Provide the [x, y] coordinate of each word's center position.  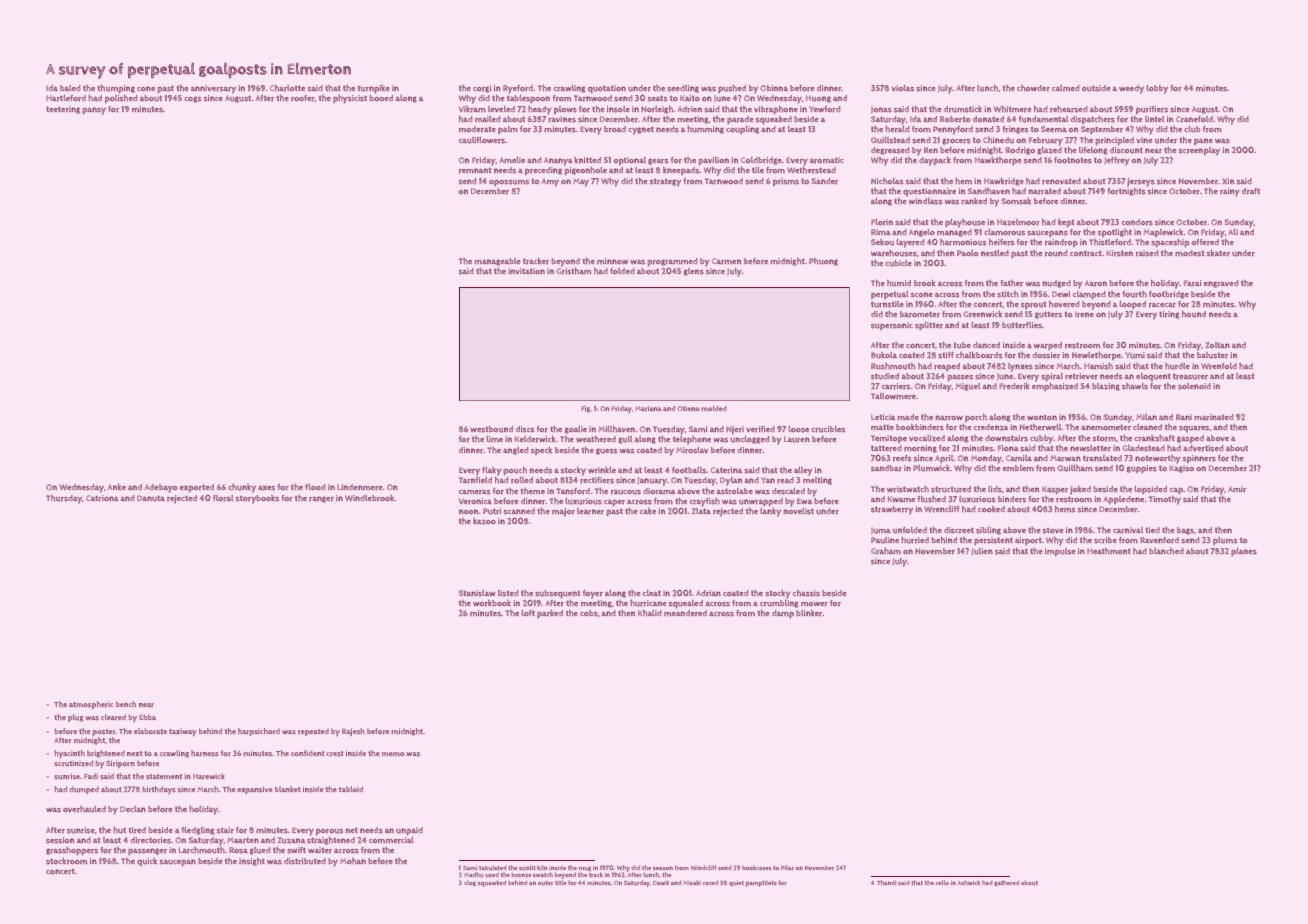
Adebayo [161, 488]
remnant [475, 171]
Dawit [661, 883]
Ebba [147, 717]
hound [1194, 314]
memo [393, 754]
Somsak [1016, 201]
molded [714, 408]
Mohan [353, 861]
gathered [1006, 883]
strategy [665, 183]
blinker [809, 613]
